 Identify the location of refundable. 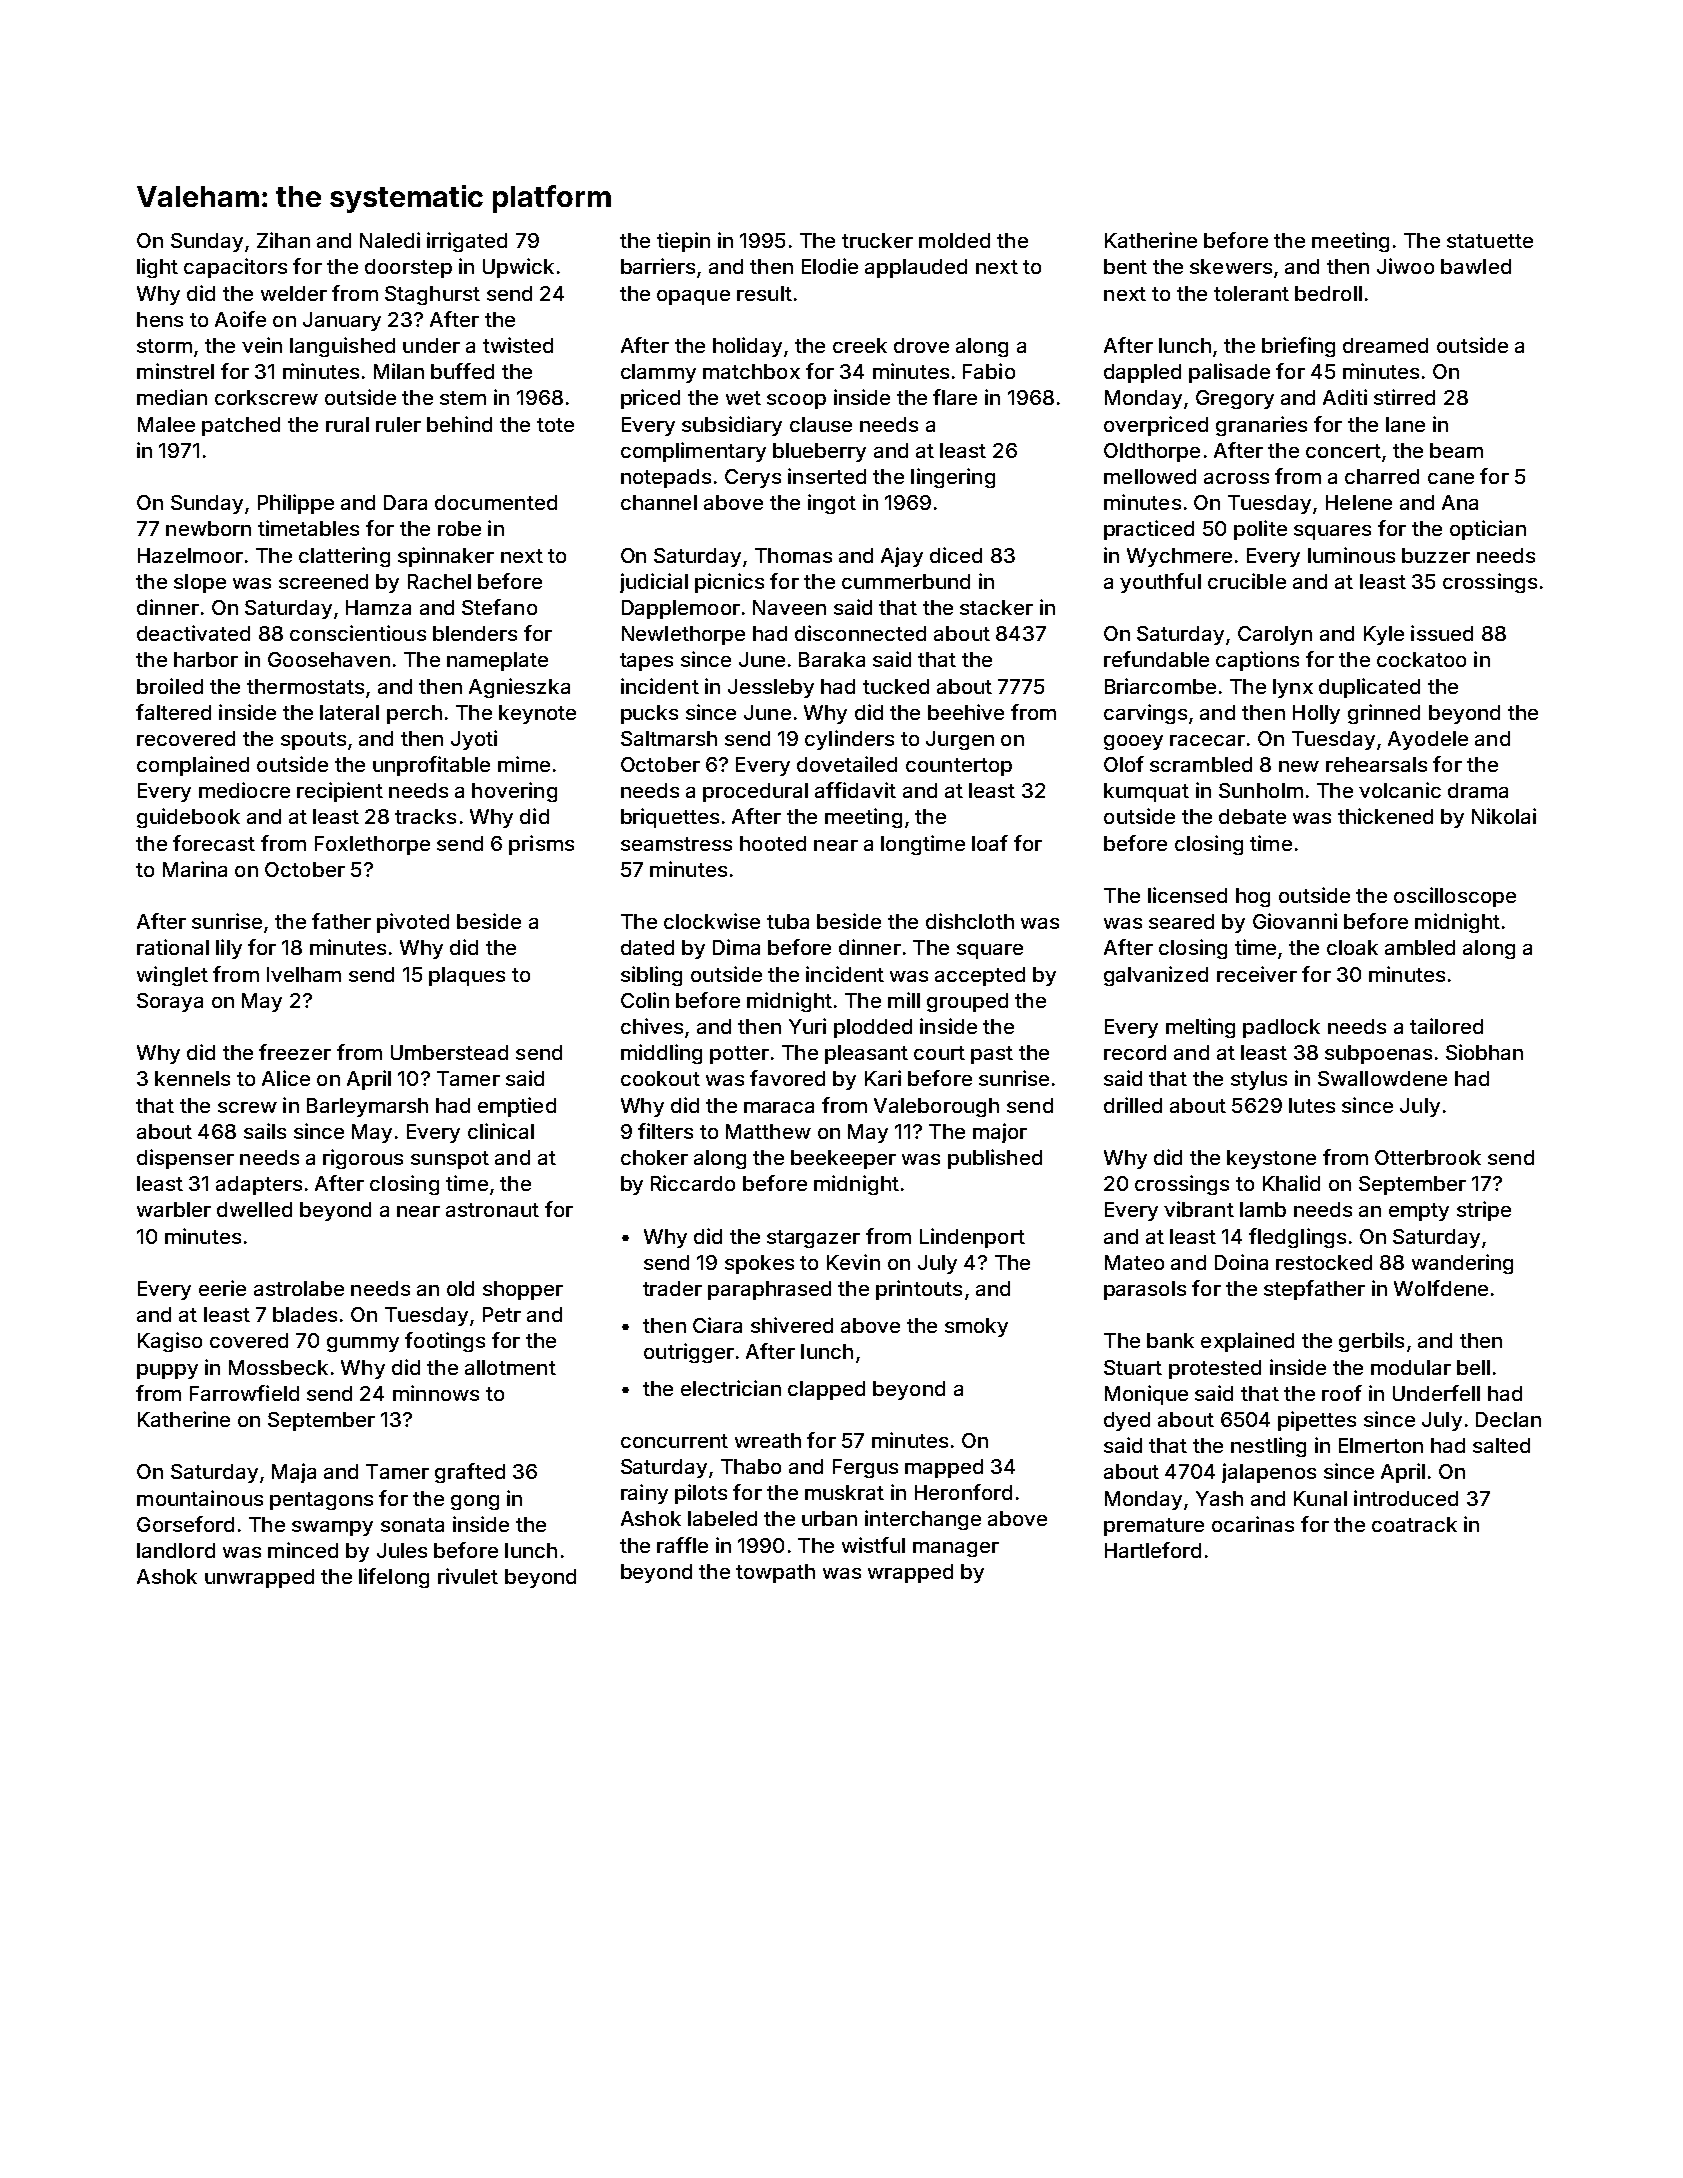
(1156, 659).
